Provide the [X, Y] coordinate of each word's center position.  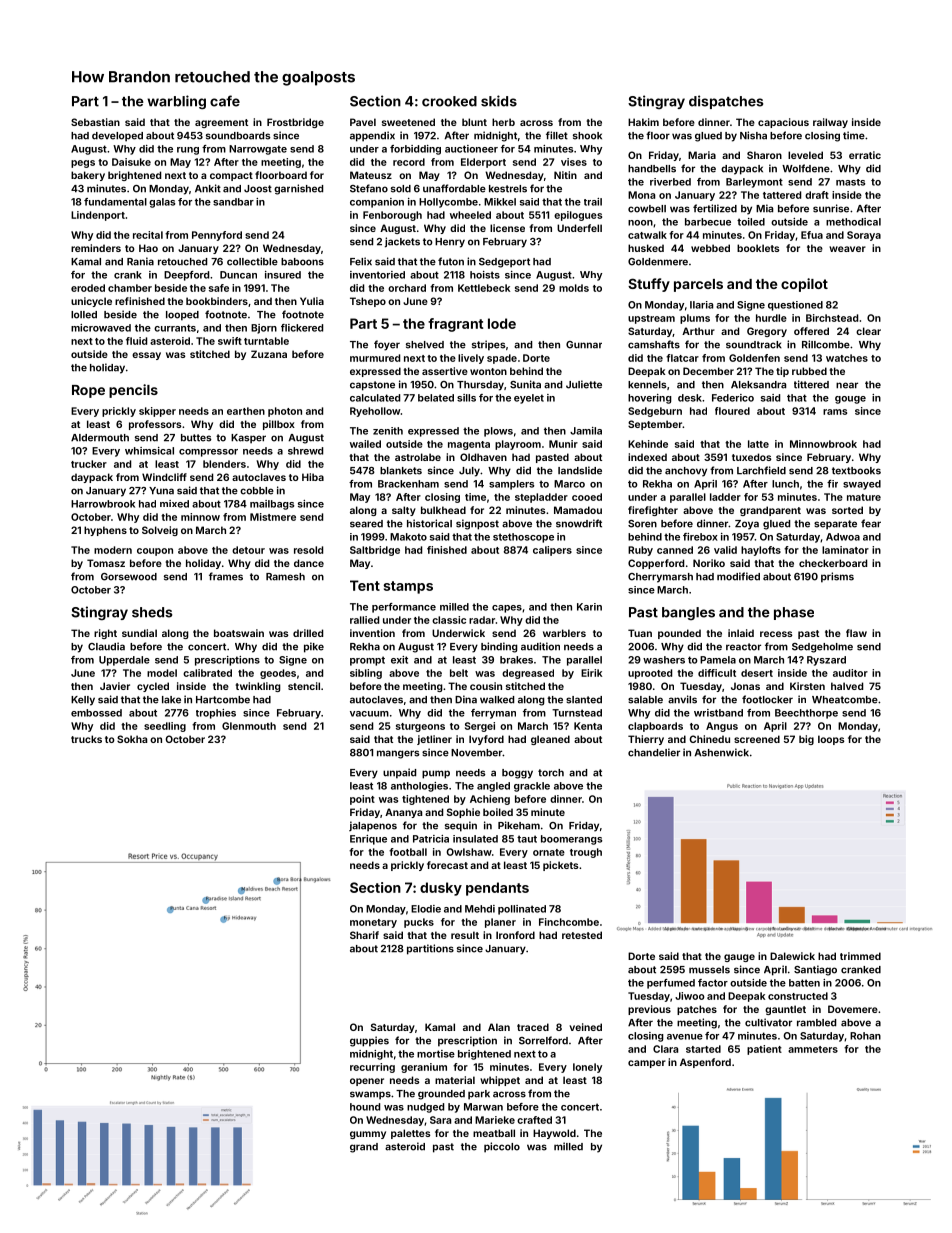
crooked [449, 101]
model [162, 673]
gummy [368, 1135]
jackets [402, 242]
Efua [812, 235]
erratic [865, 155]
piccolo [502, 1147]
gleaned [550, 740]
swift [230, 341]
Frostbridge [295, 123]
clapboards [655, 727]
